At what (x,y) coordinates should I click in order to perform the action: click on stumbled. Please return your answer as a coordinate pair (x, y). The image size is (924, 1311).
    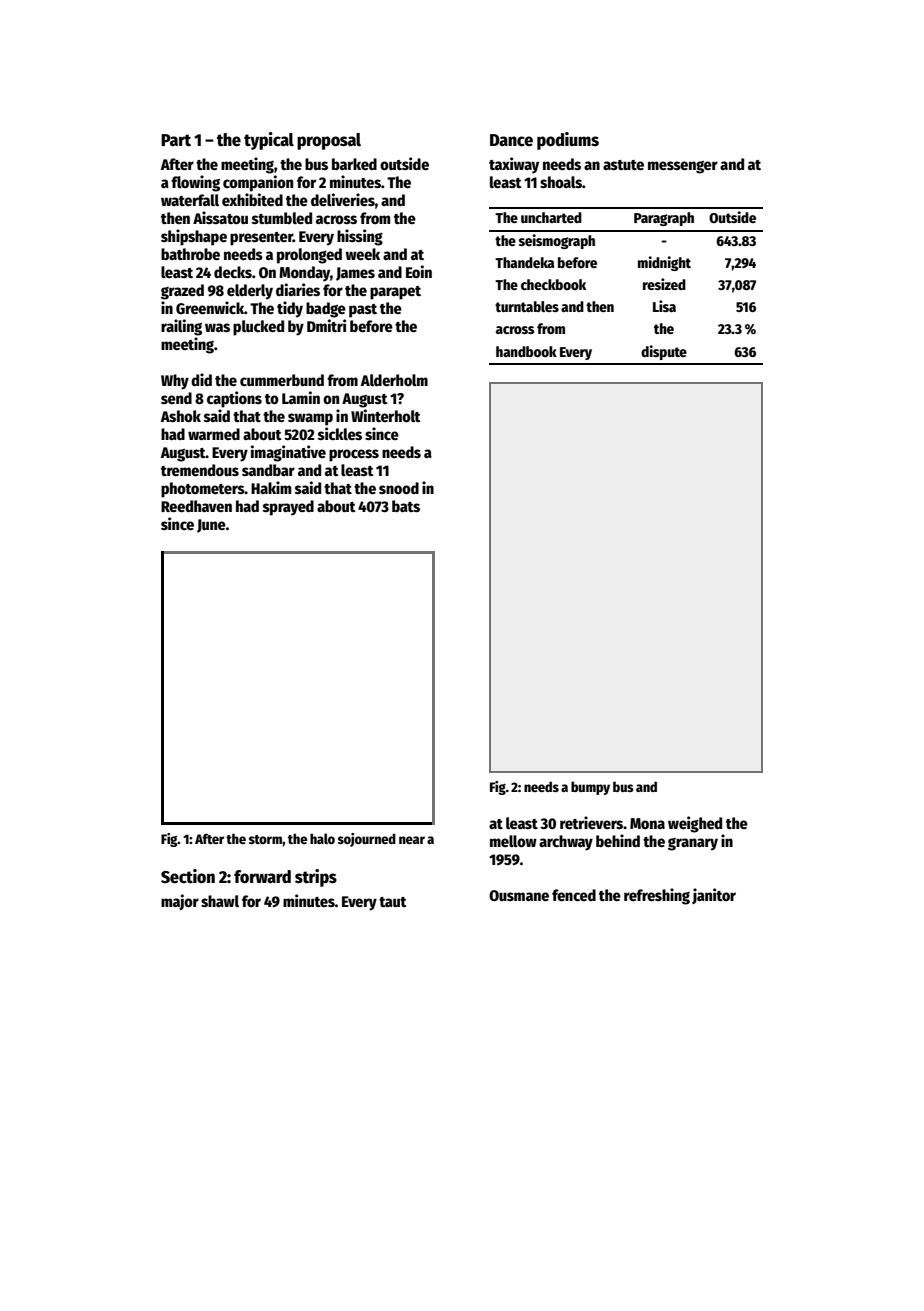
    Looking at the image, I should click on (282, 218).
